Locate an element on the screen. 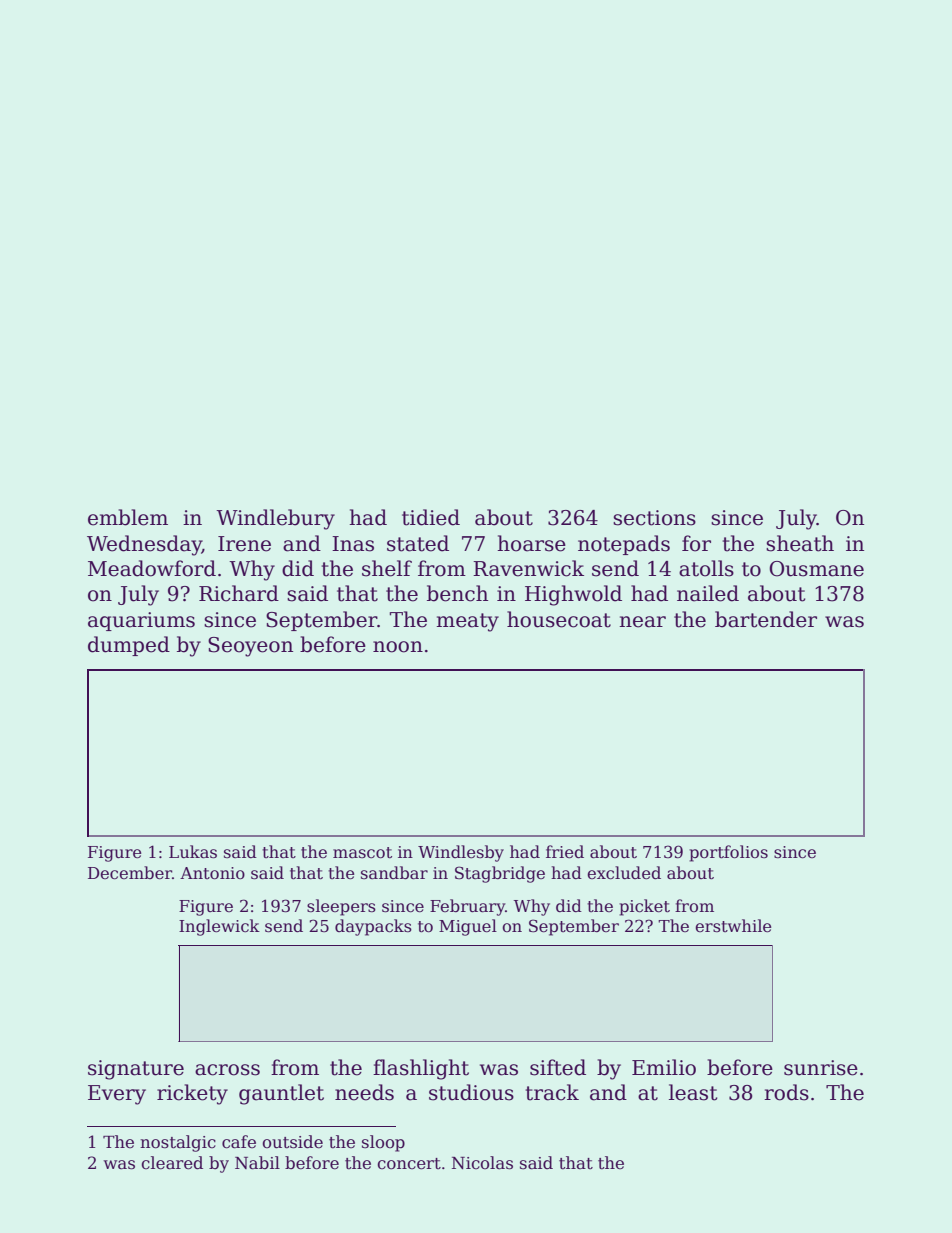  noon is located at coordinates (398, 647).
